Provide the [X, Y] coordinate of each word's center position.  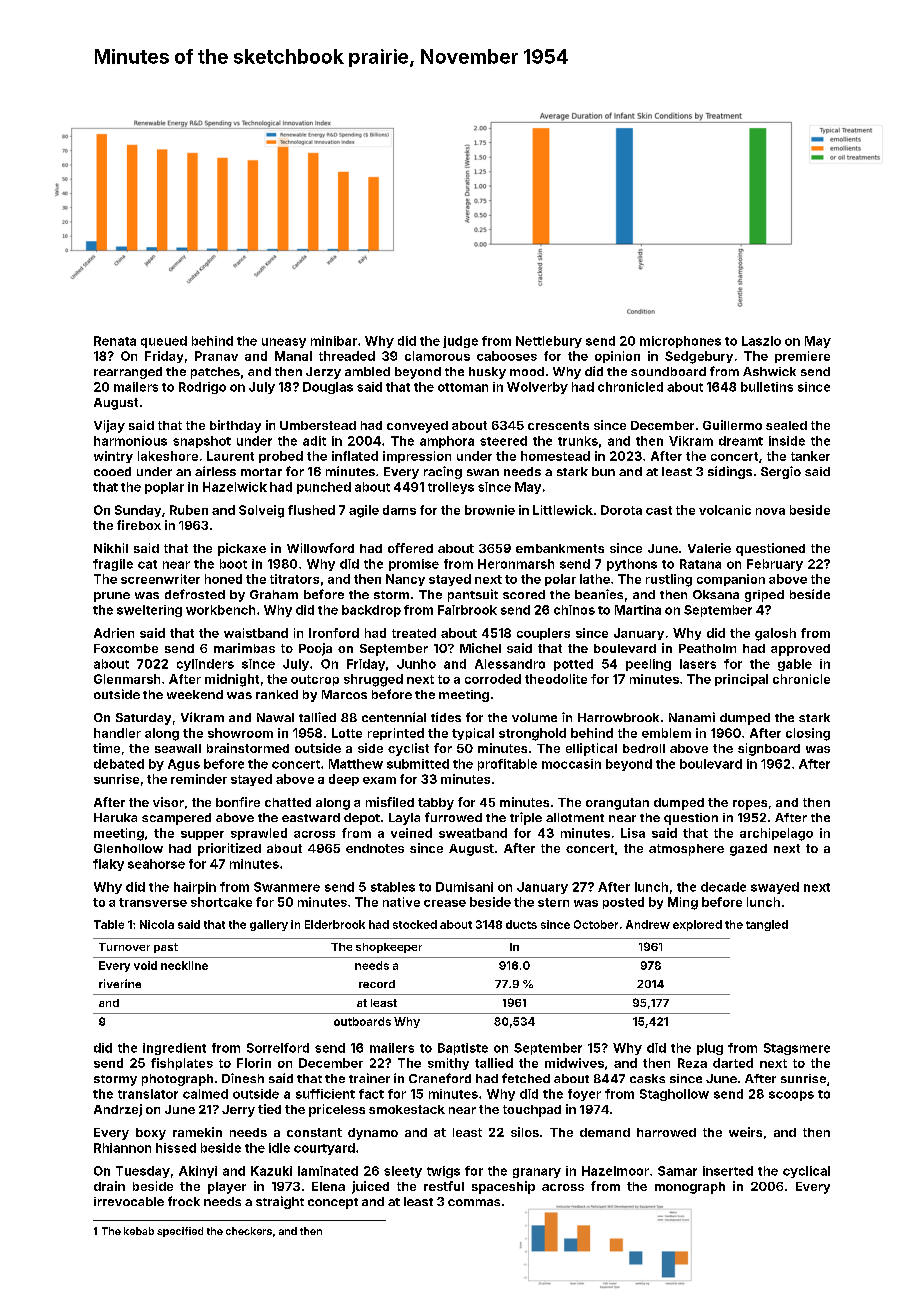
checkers [249, 1231]
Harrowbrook [618, 717]
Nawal [275, 717]
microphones [680, 342]
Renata [115, 341]
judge [460, 342]
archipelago [776, 834]
